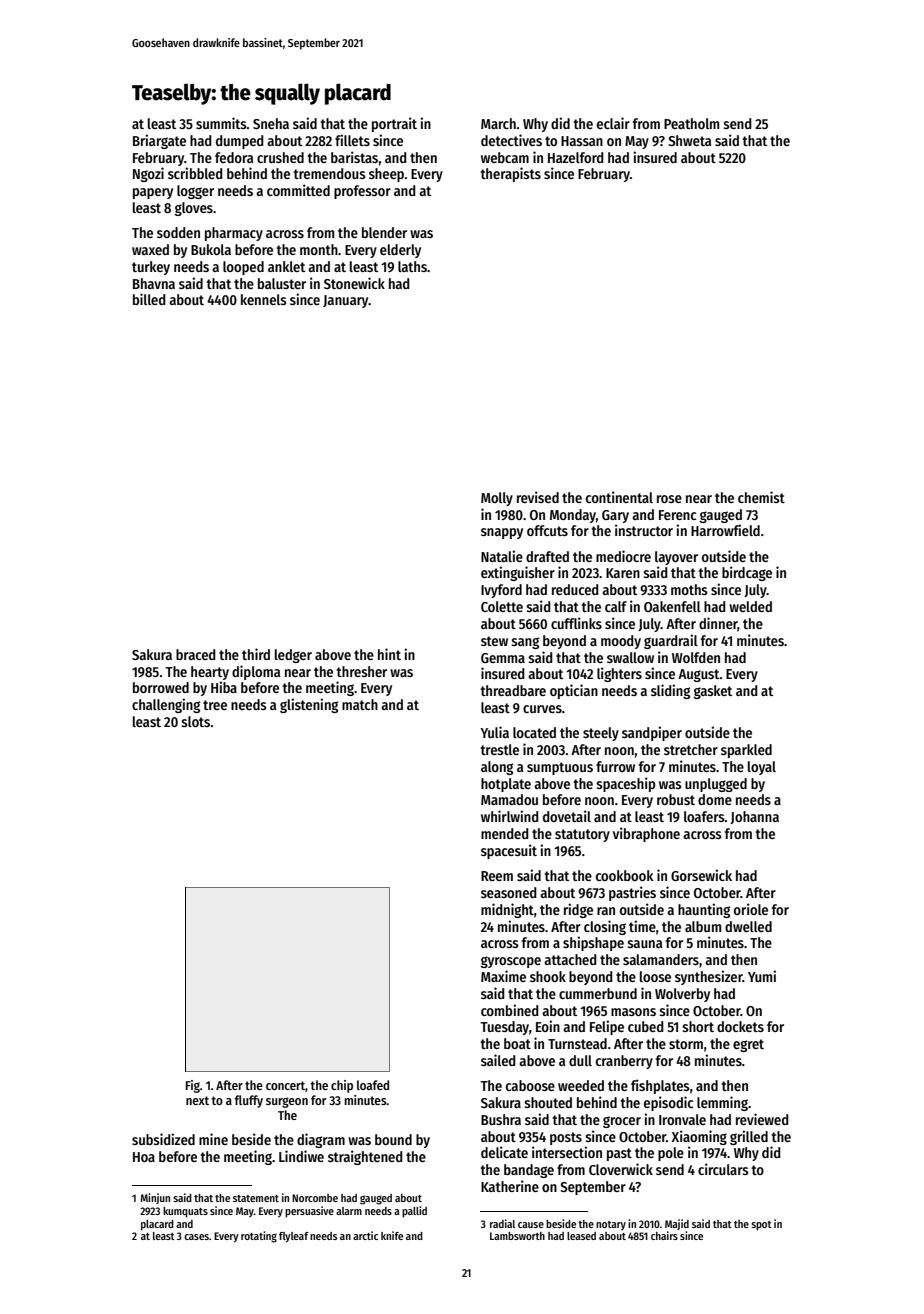 This screenshot has width=924, height=1314. I want to click on Shweta, so click(689, 140).
